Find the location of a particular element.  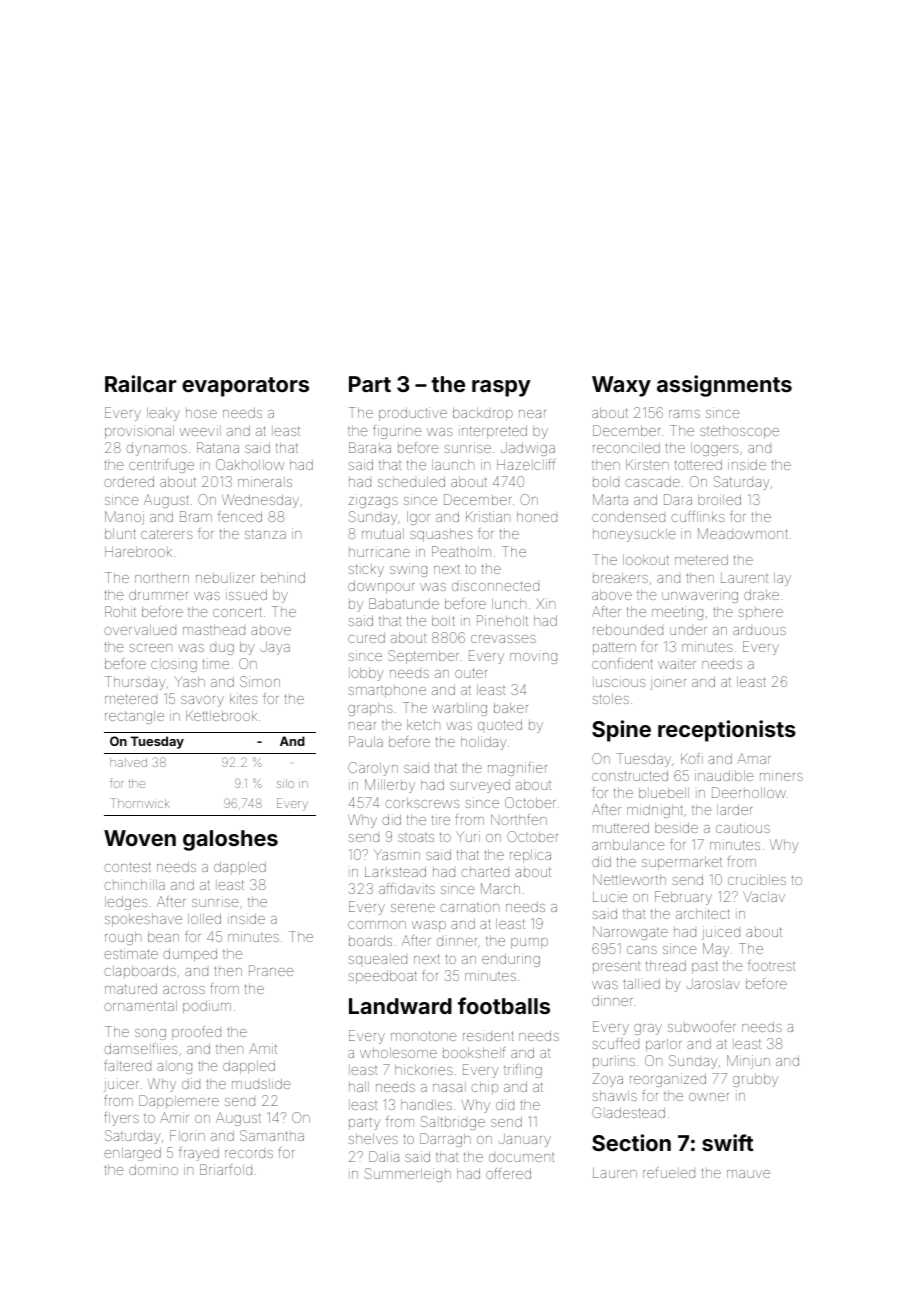

stoats is located at coordinates (416, 837).
